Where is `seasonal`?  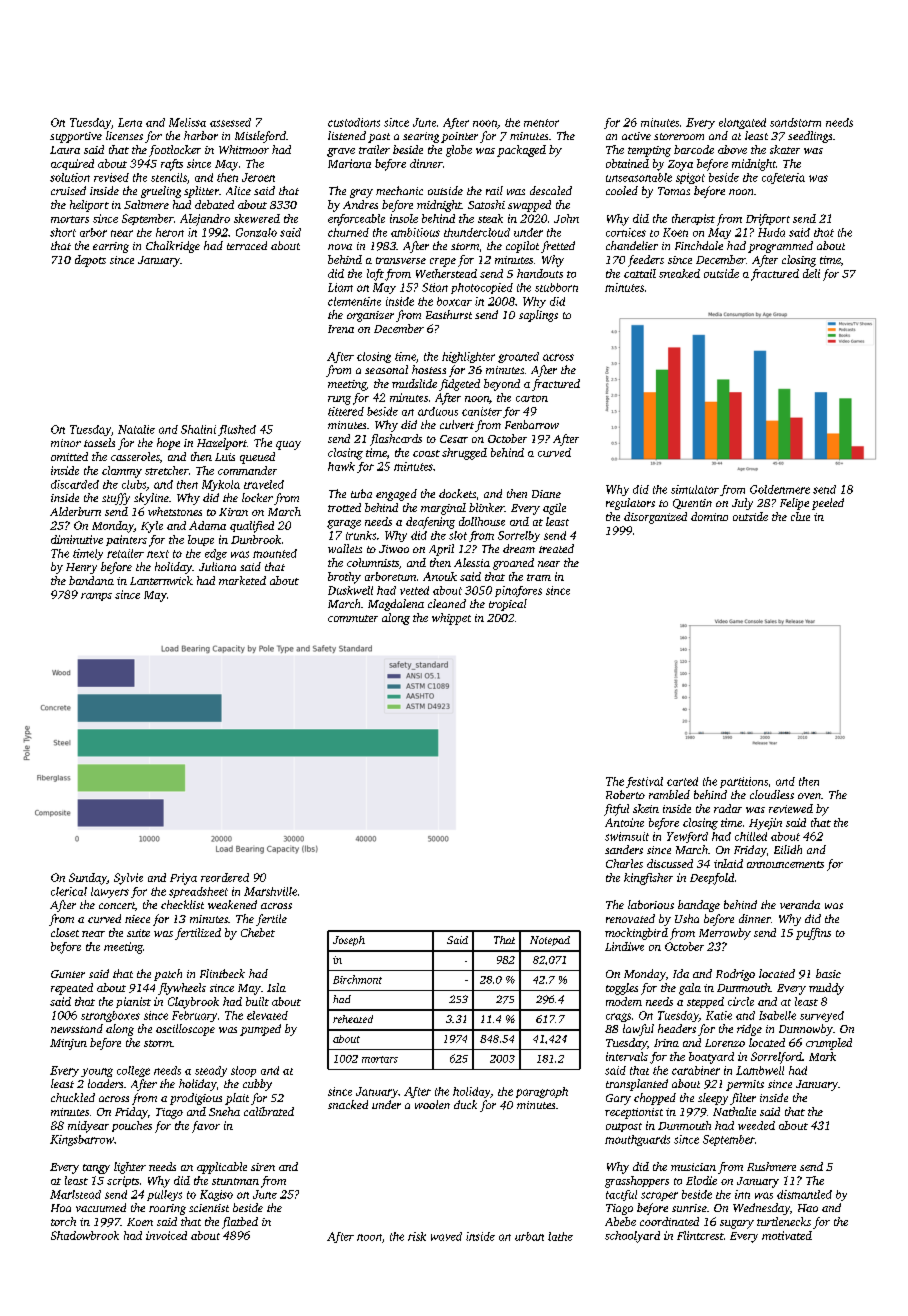 seasonal is located at coordinates (386, 369).
